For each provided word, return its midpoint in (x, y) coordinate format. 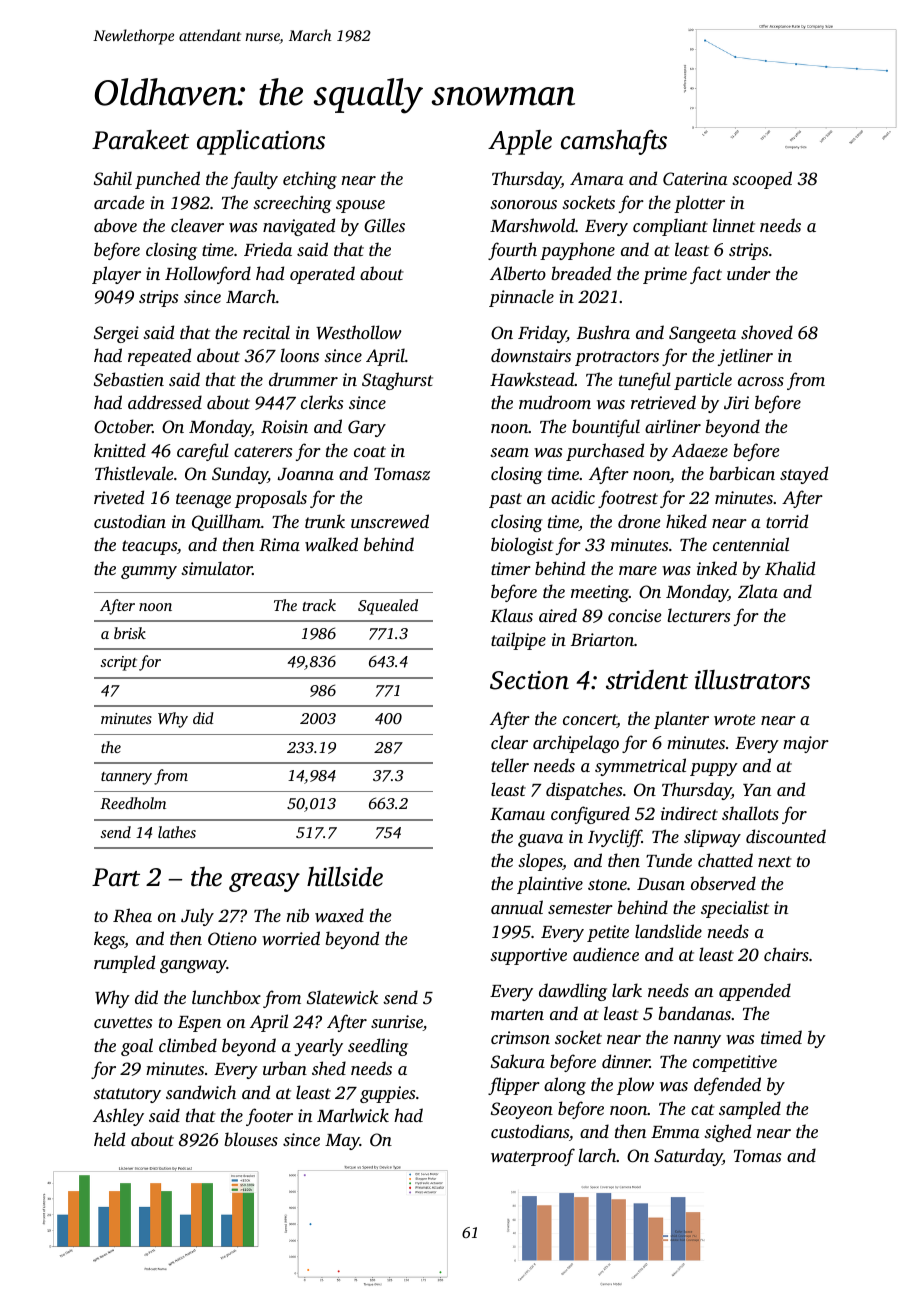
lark (627, 990)
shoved (767, 332)
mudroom (555, 402)
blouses (251, 1139)
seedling (378, 1047)
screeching (292, 204)
